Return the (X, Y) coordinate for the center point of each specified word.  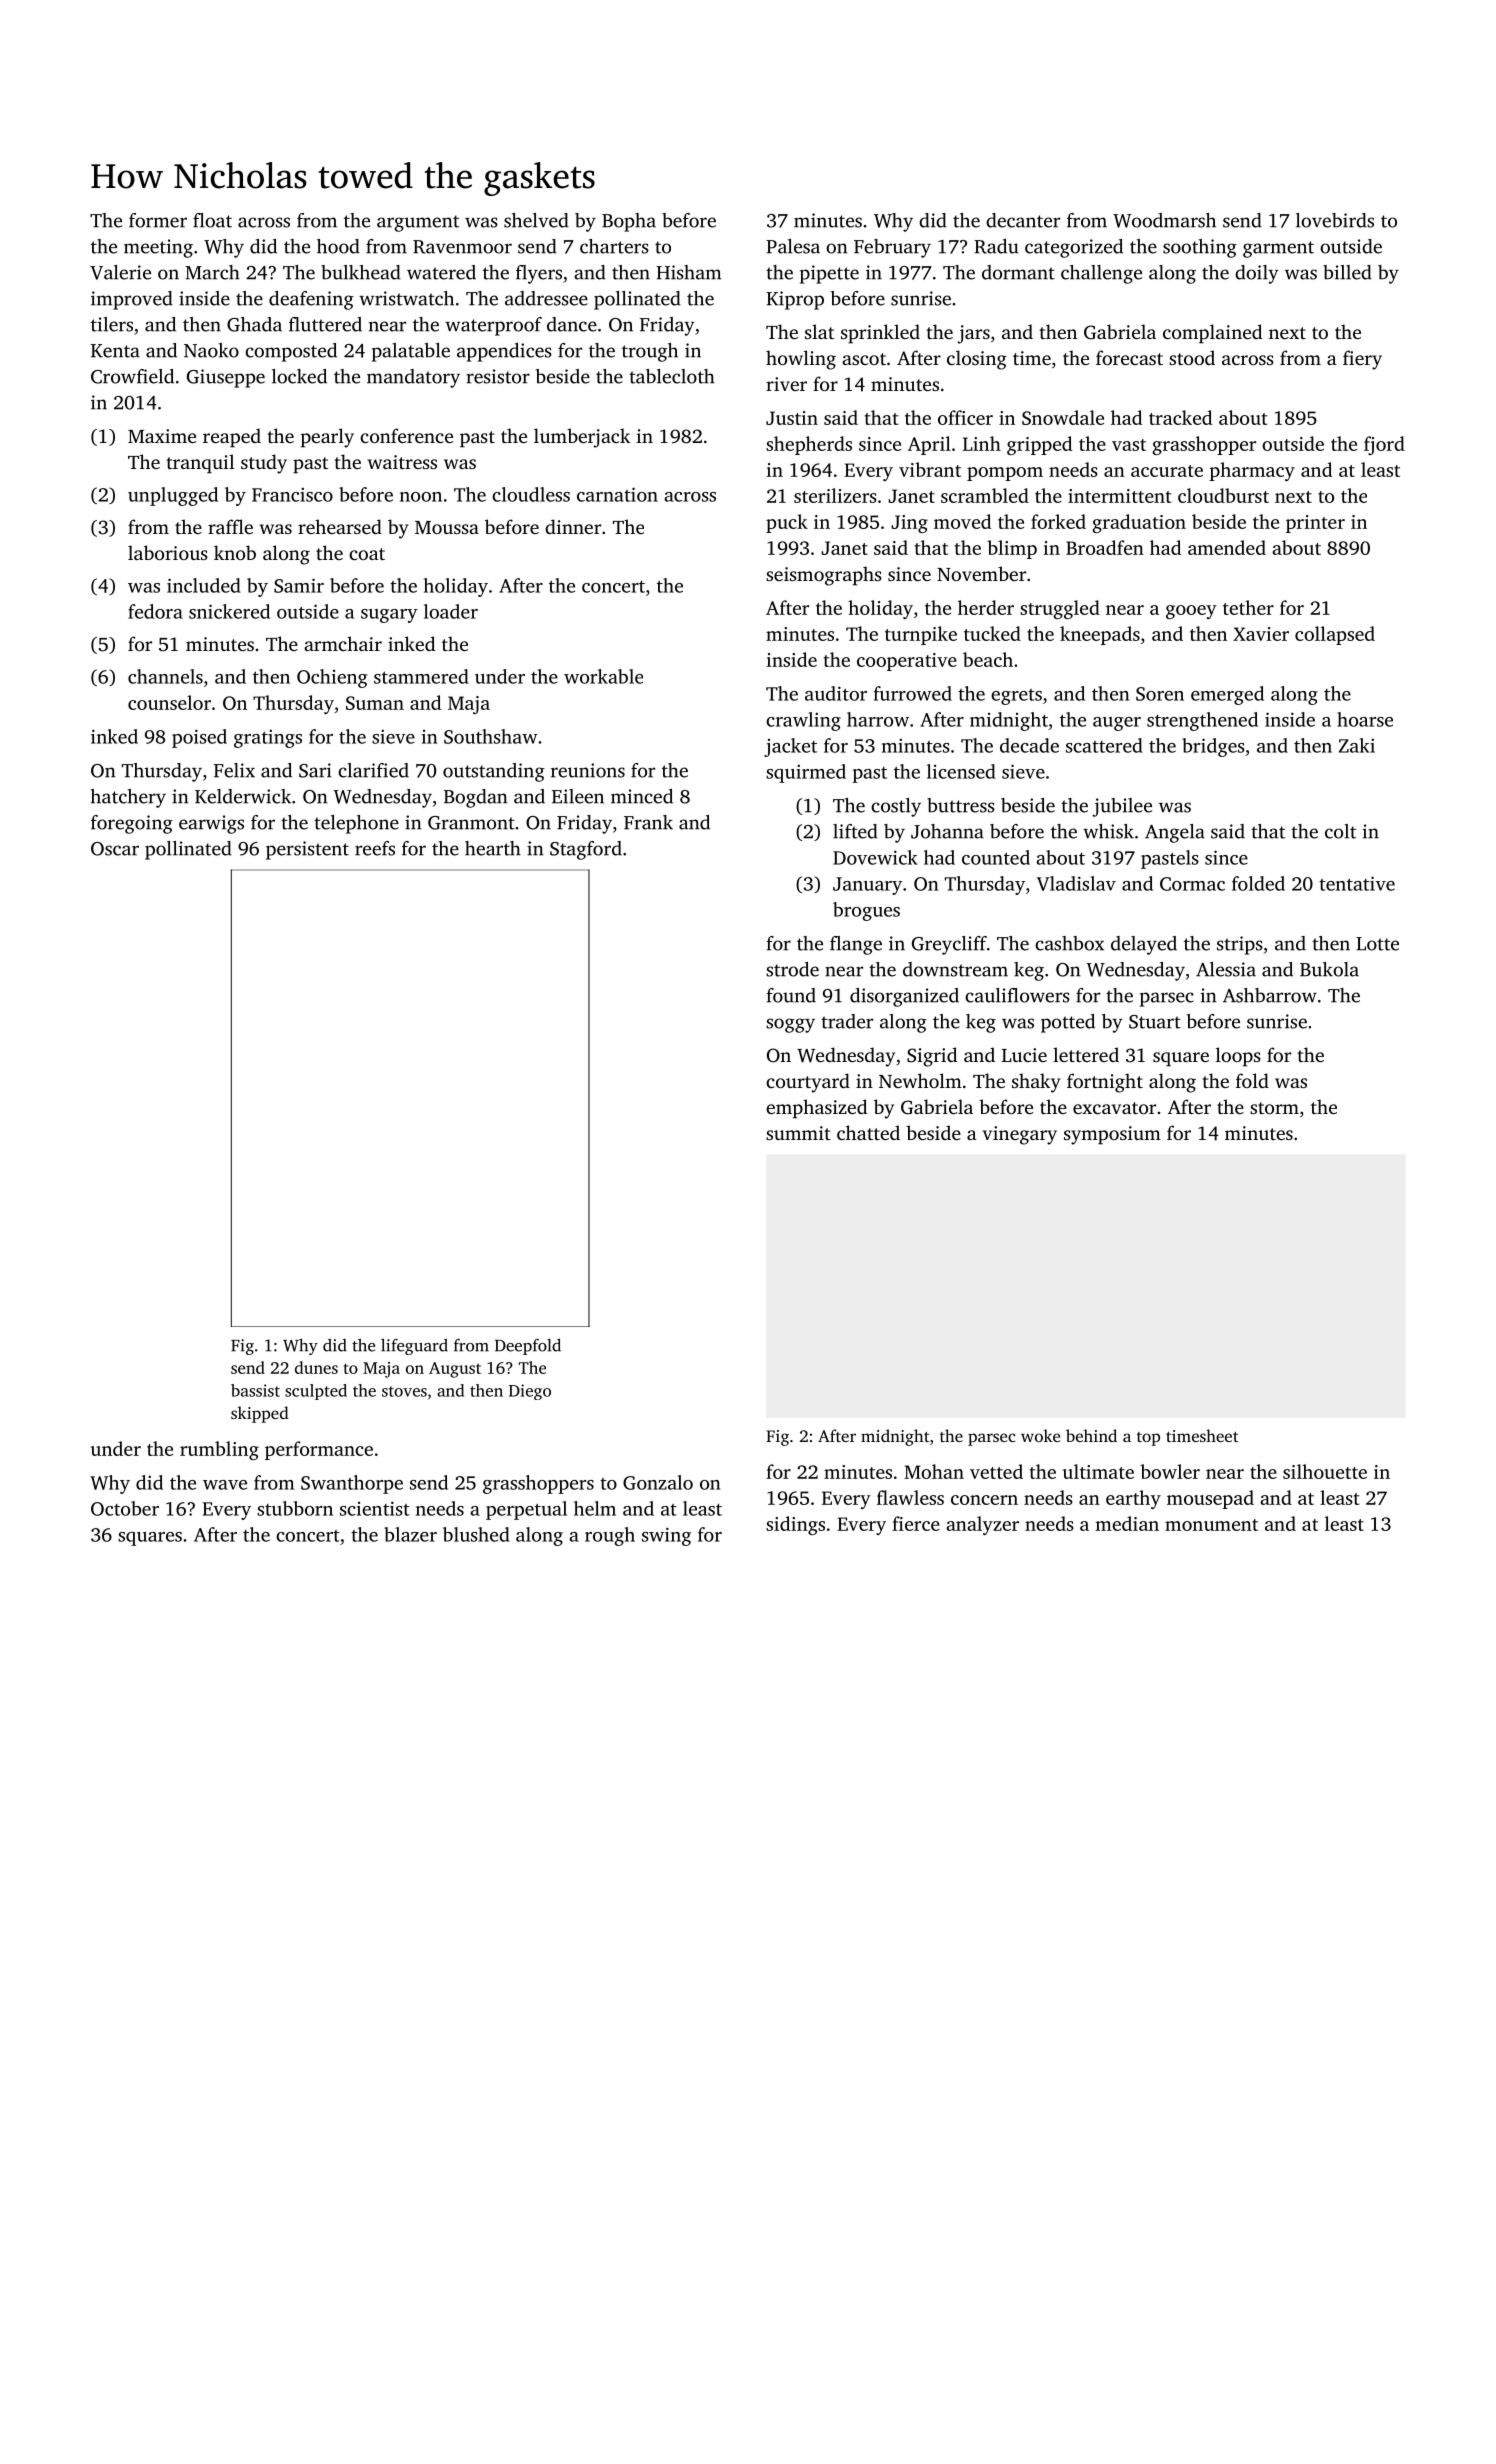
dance (572, 324)
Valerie (120, 272)
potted (1068, 1023)
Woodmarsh (1164, 220)
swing (666, 1536)
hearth (493, 848)
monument (1211, 1525)
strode (792, 969)
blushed (476, 1534)
